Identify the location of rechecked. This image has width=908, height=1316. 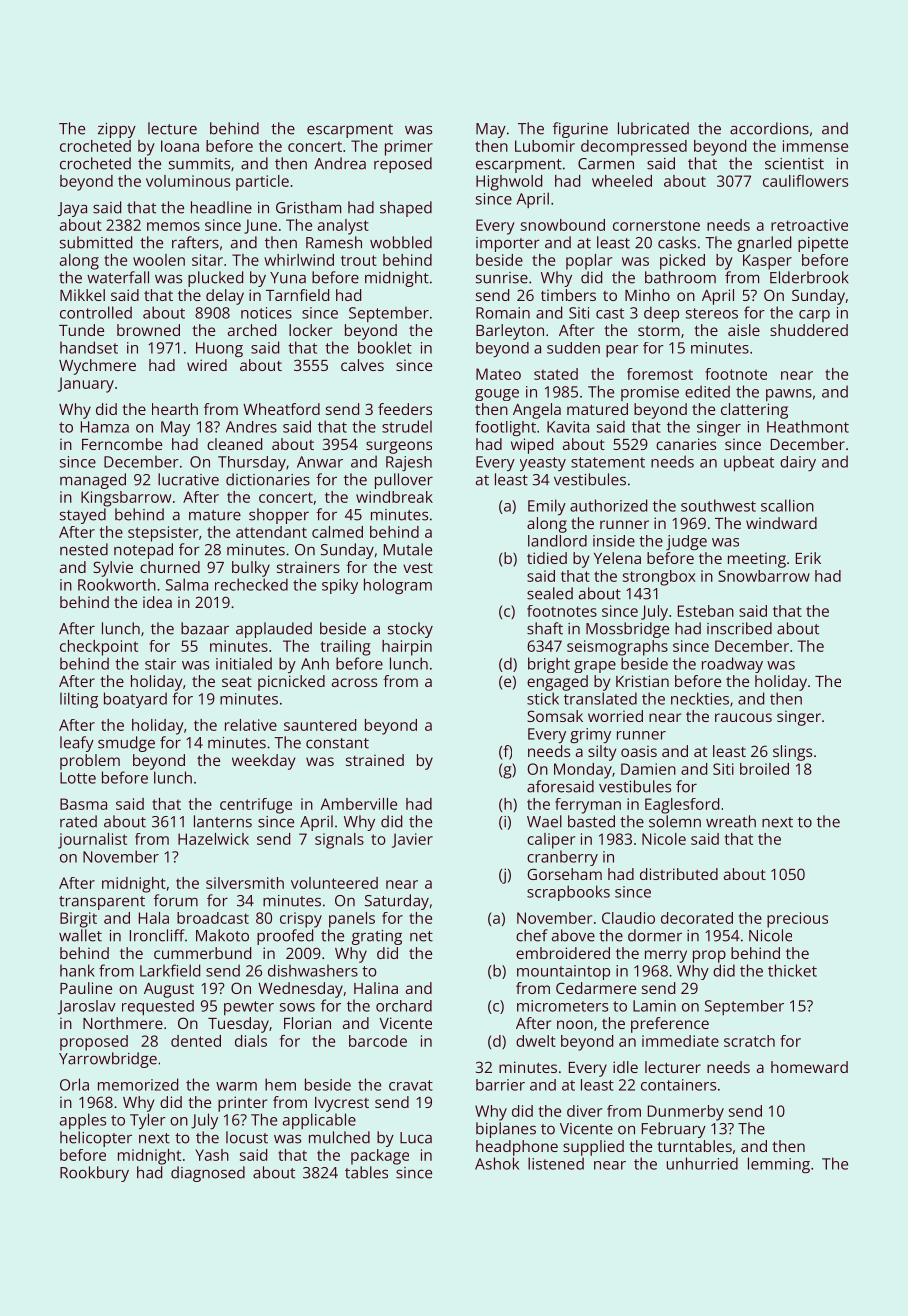
(251, 584).
